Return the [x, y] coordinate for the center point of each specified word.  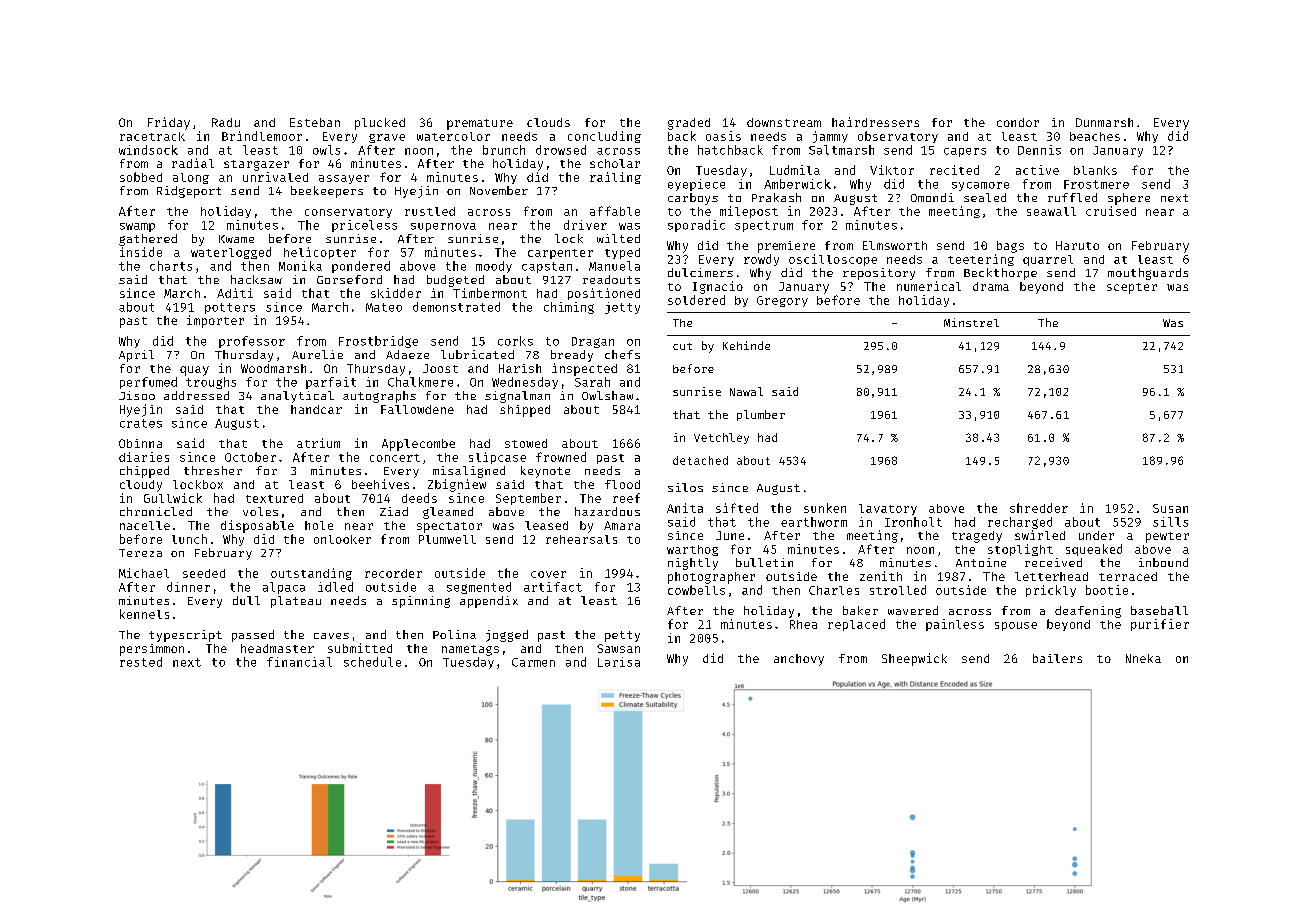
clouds [548, 122]
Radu [226, 122]
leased [546, 525]
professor [252, 342]
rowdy [761, 260]
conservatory [348, 213]
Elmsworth [895, 245]
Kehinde [746, 345]
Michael [144, 573]
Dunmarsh [1104, 122]
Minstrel [971, 322]
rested [141, 662]
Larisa [619, 662]
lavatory [888, 509]
